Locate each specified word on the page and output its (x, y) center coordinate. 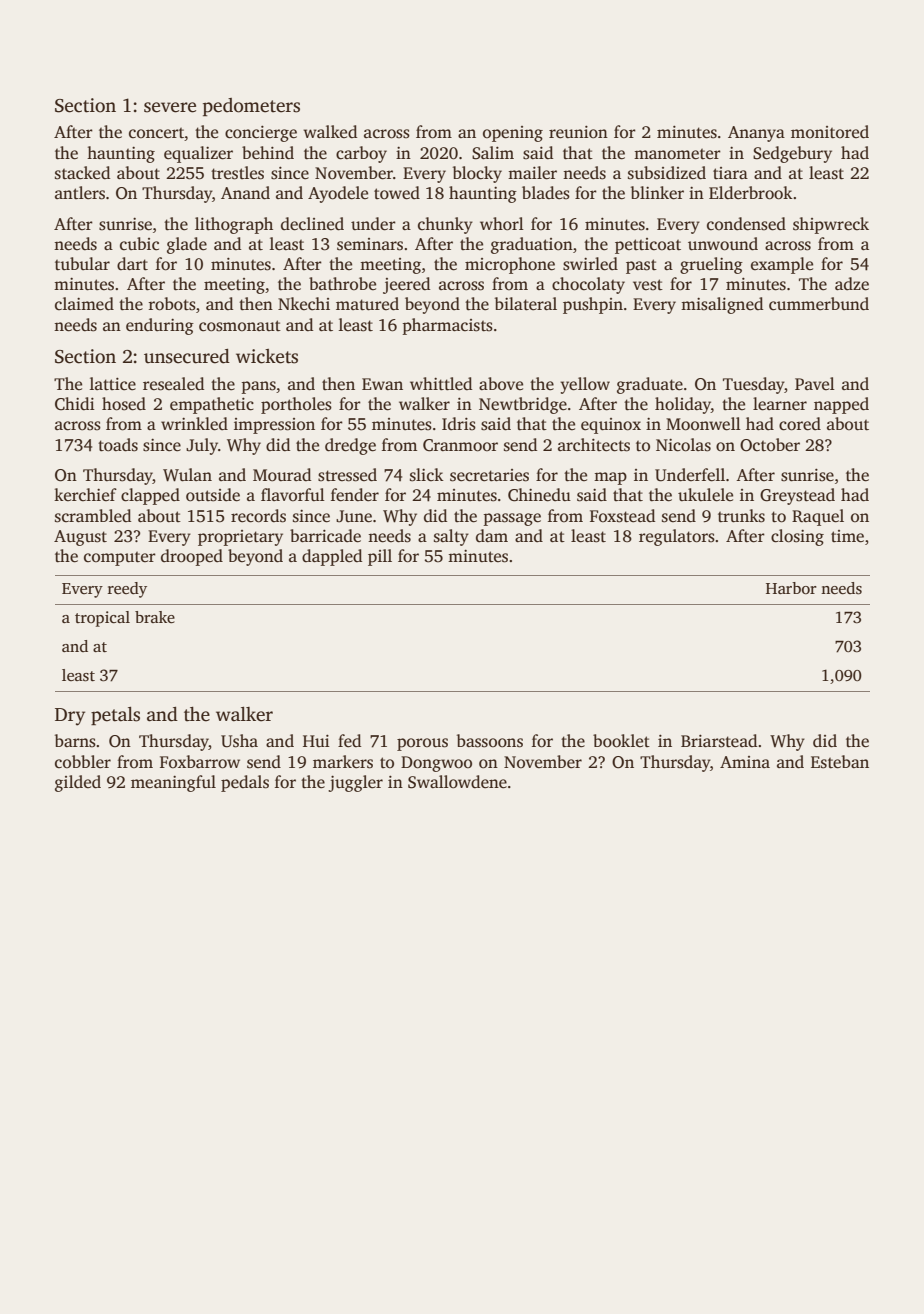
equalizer (198, 154)
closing (797, 537)
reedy (127, 590)
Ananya (756, 134)
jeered (406, 285)
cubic (139, 244)
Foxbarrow (200, 762)
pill (380, 557)
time (847, 536)
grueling (711, 265)
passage (512, 519)
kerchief (85, 494)
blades (546, 193)
